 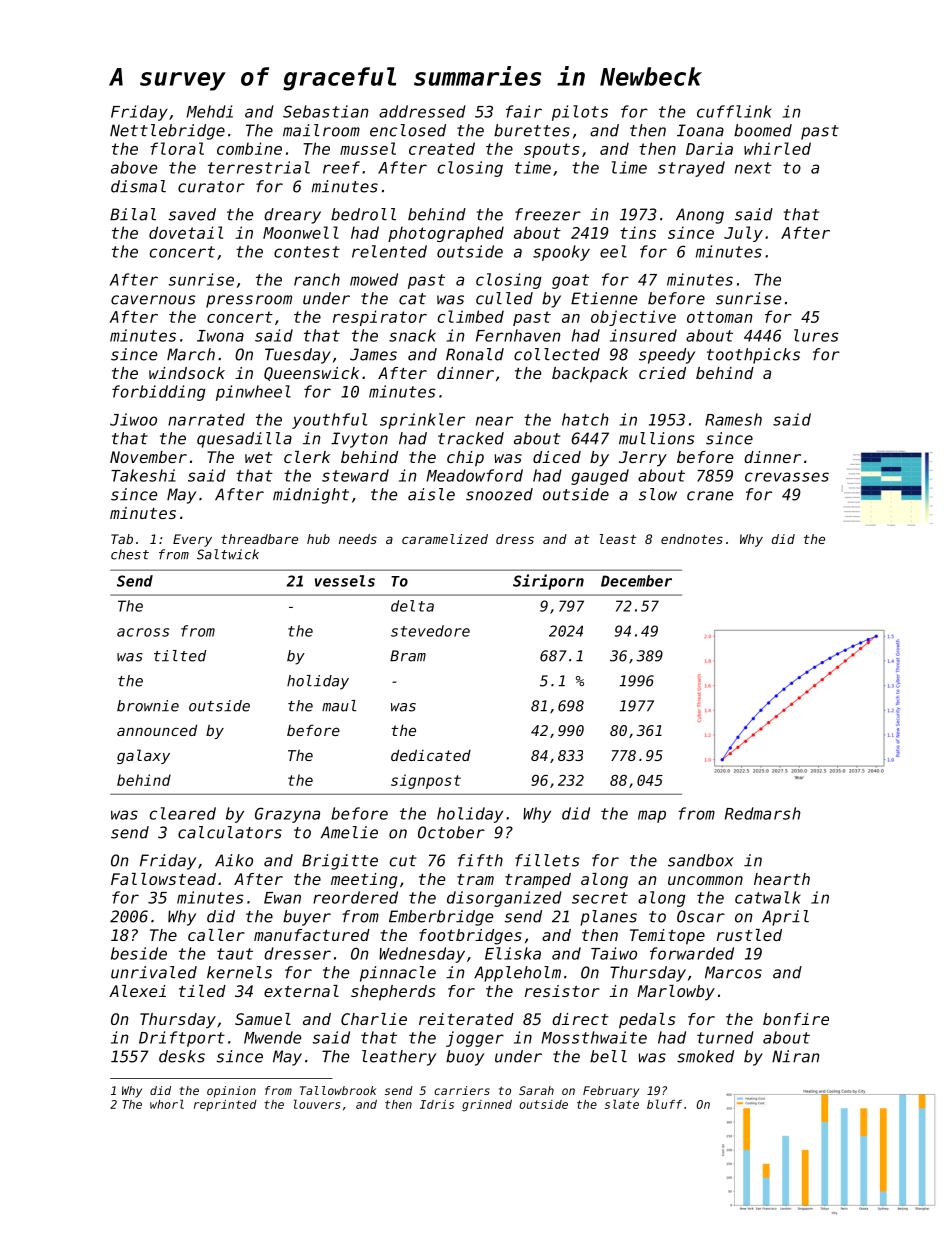 I want to click on Redmarsh, so click(x=762, y=813).
